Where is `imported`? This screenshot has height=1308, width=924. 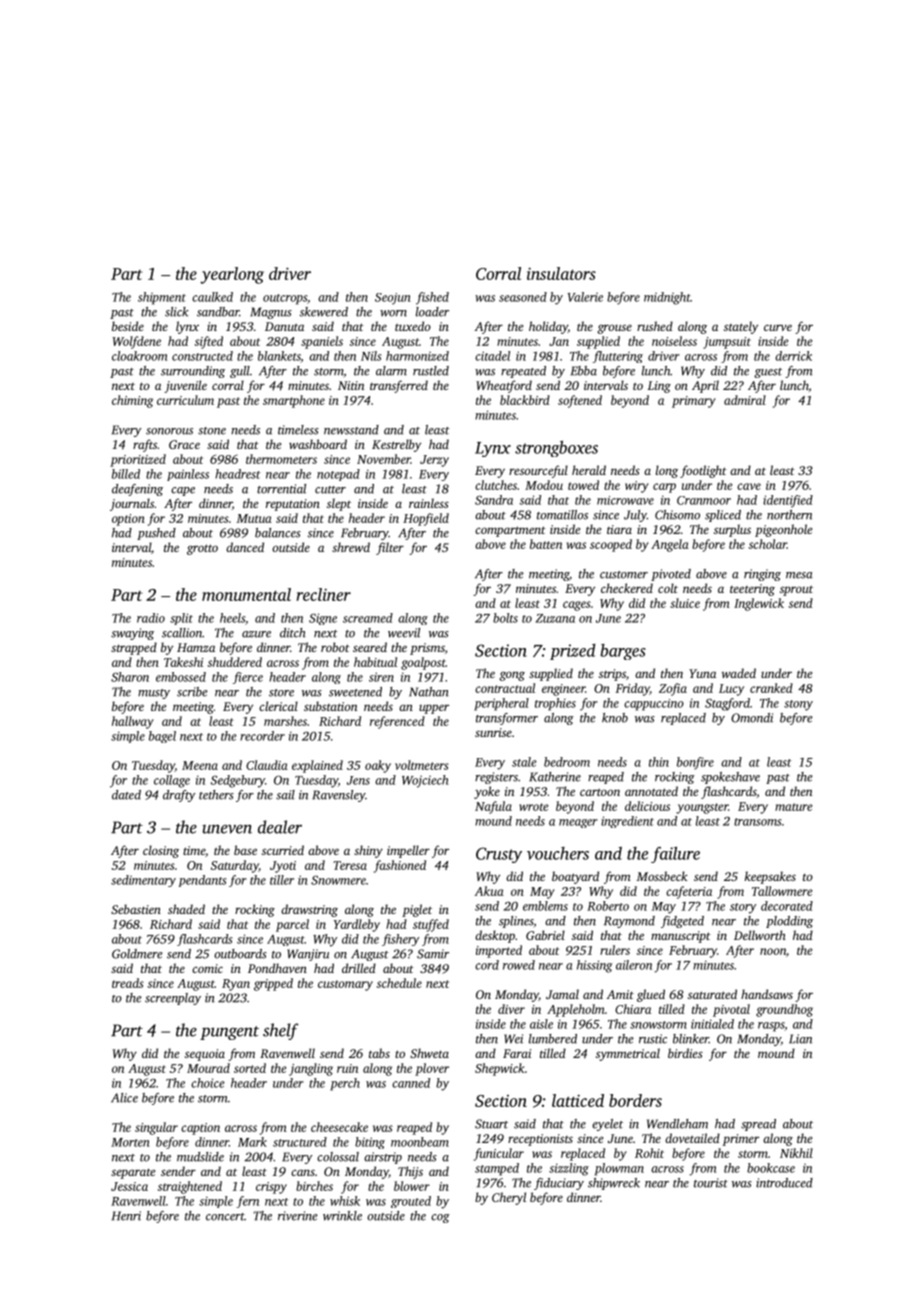 imported is located at coordinates (499, 951).
